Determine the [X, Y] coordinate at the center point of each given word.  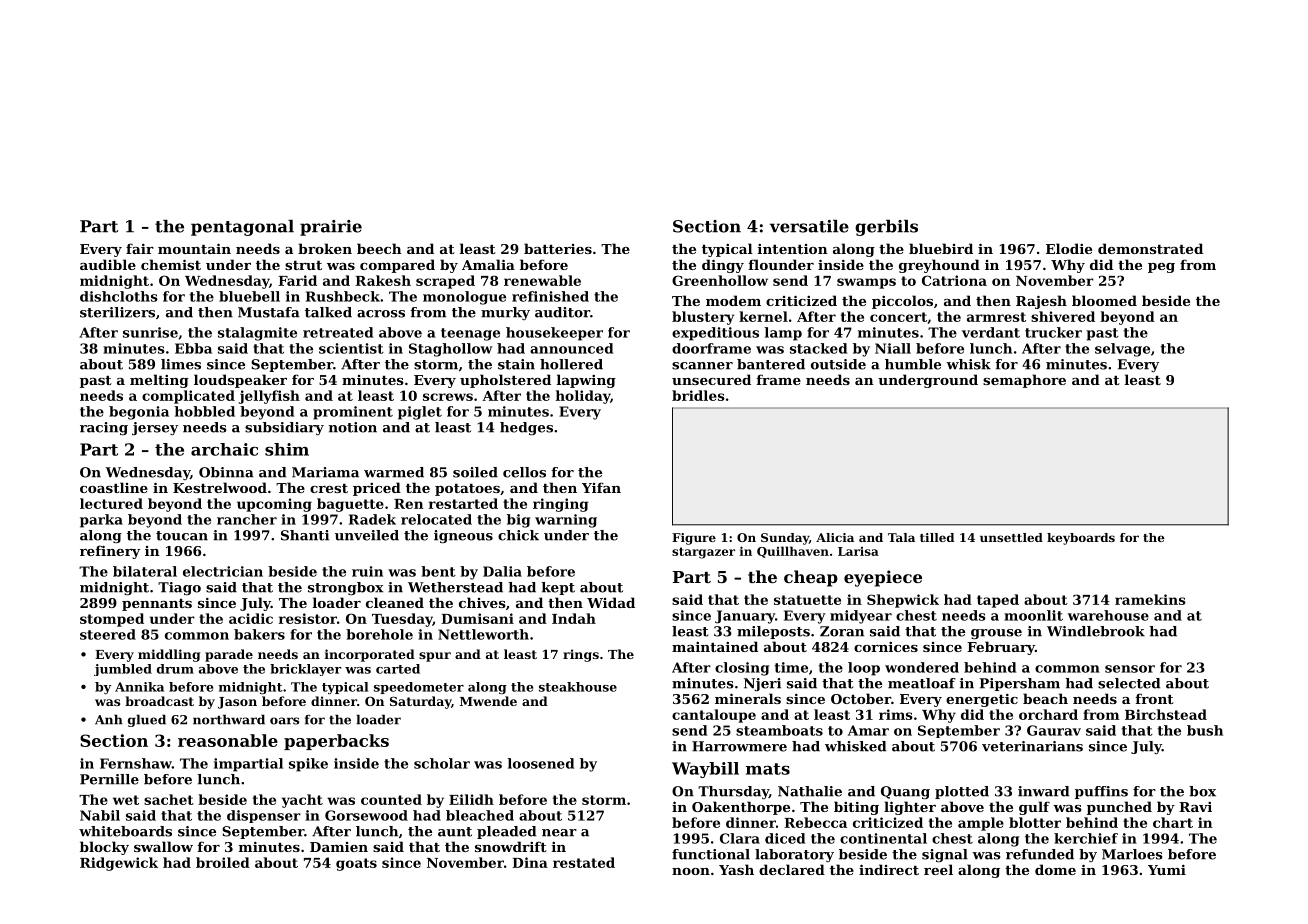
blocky [104, 848]
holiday [583, 397]
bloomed [1104, 300]
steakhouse [578, 687]
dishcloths [119, 296]
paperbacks [336, 742]
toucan [182, 536]
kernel [763, 316]
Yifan [601, 487]
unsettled [1011, 537]
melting [159, 381]
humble [913, 364]
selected [1129, 683]
